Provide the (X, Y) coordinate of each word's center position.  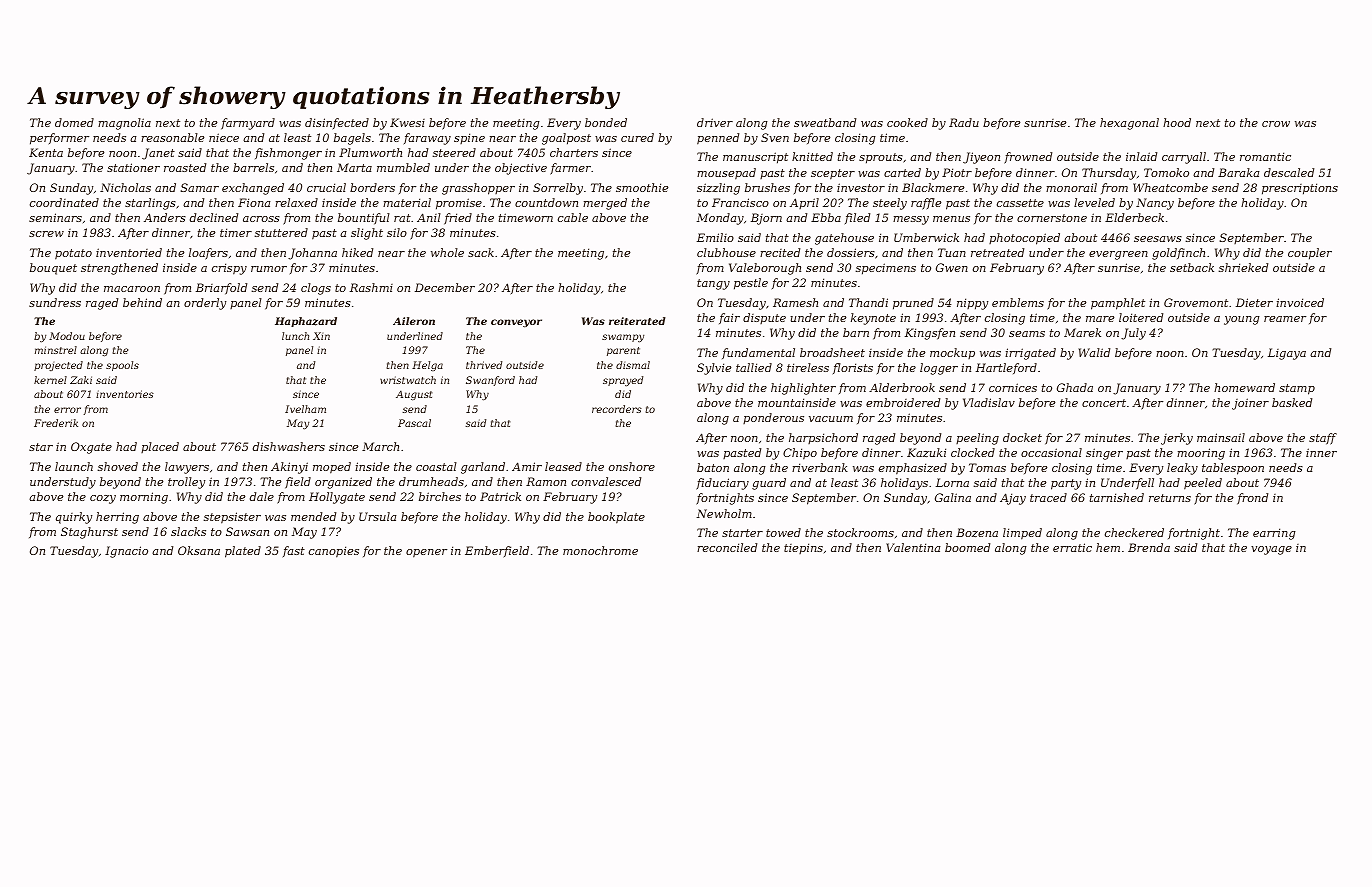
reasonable (172, 137)
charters (574, 152)
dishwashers (289, 446)
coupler (1310, 254)
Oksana (199, 550)
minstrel (56, 350)
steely (890, 204)
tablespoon (1233, 469)
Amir (527, 466)
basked (1292, 402)
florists (853, 368)
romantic (1265, 156)
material (407, 202)
